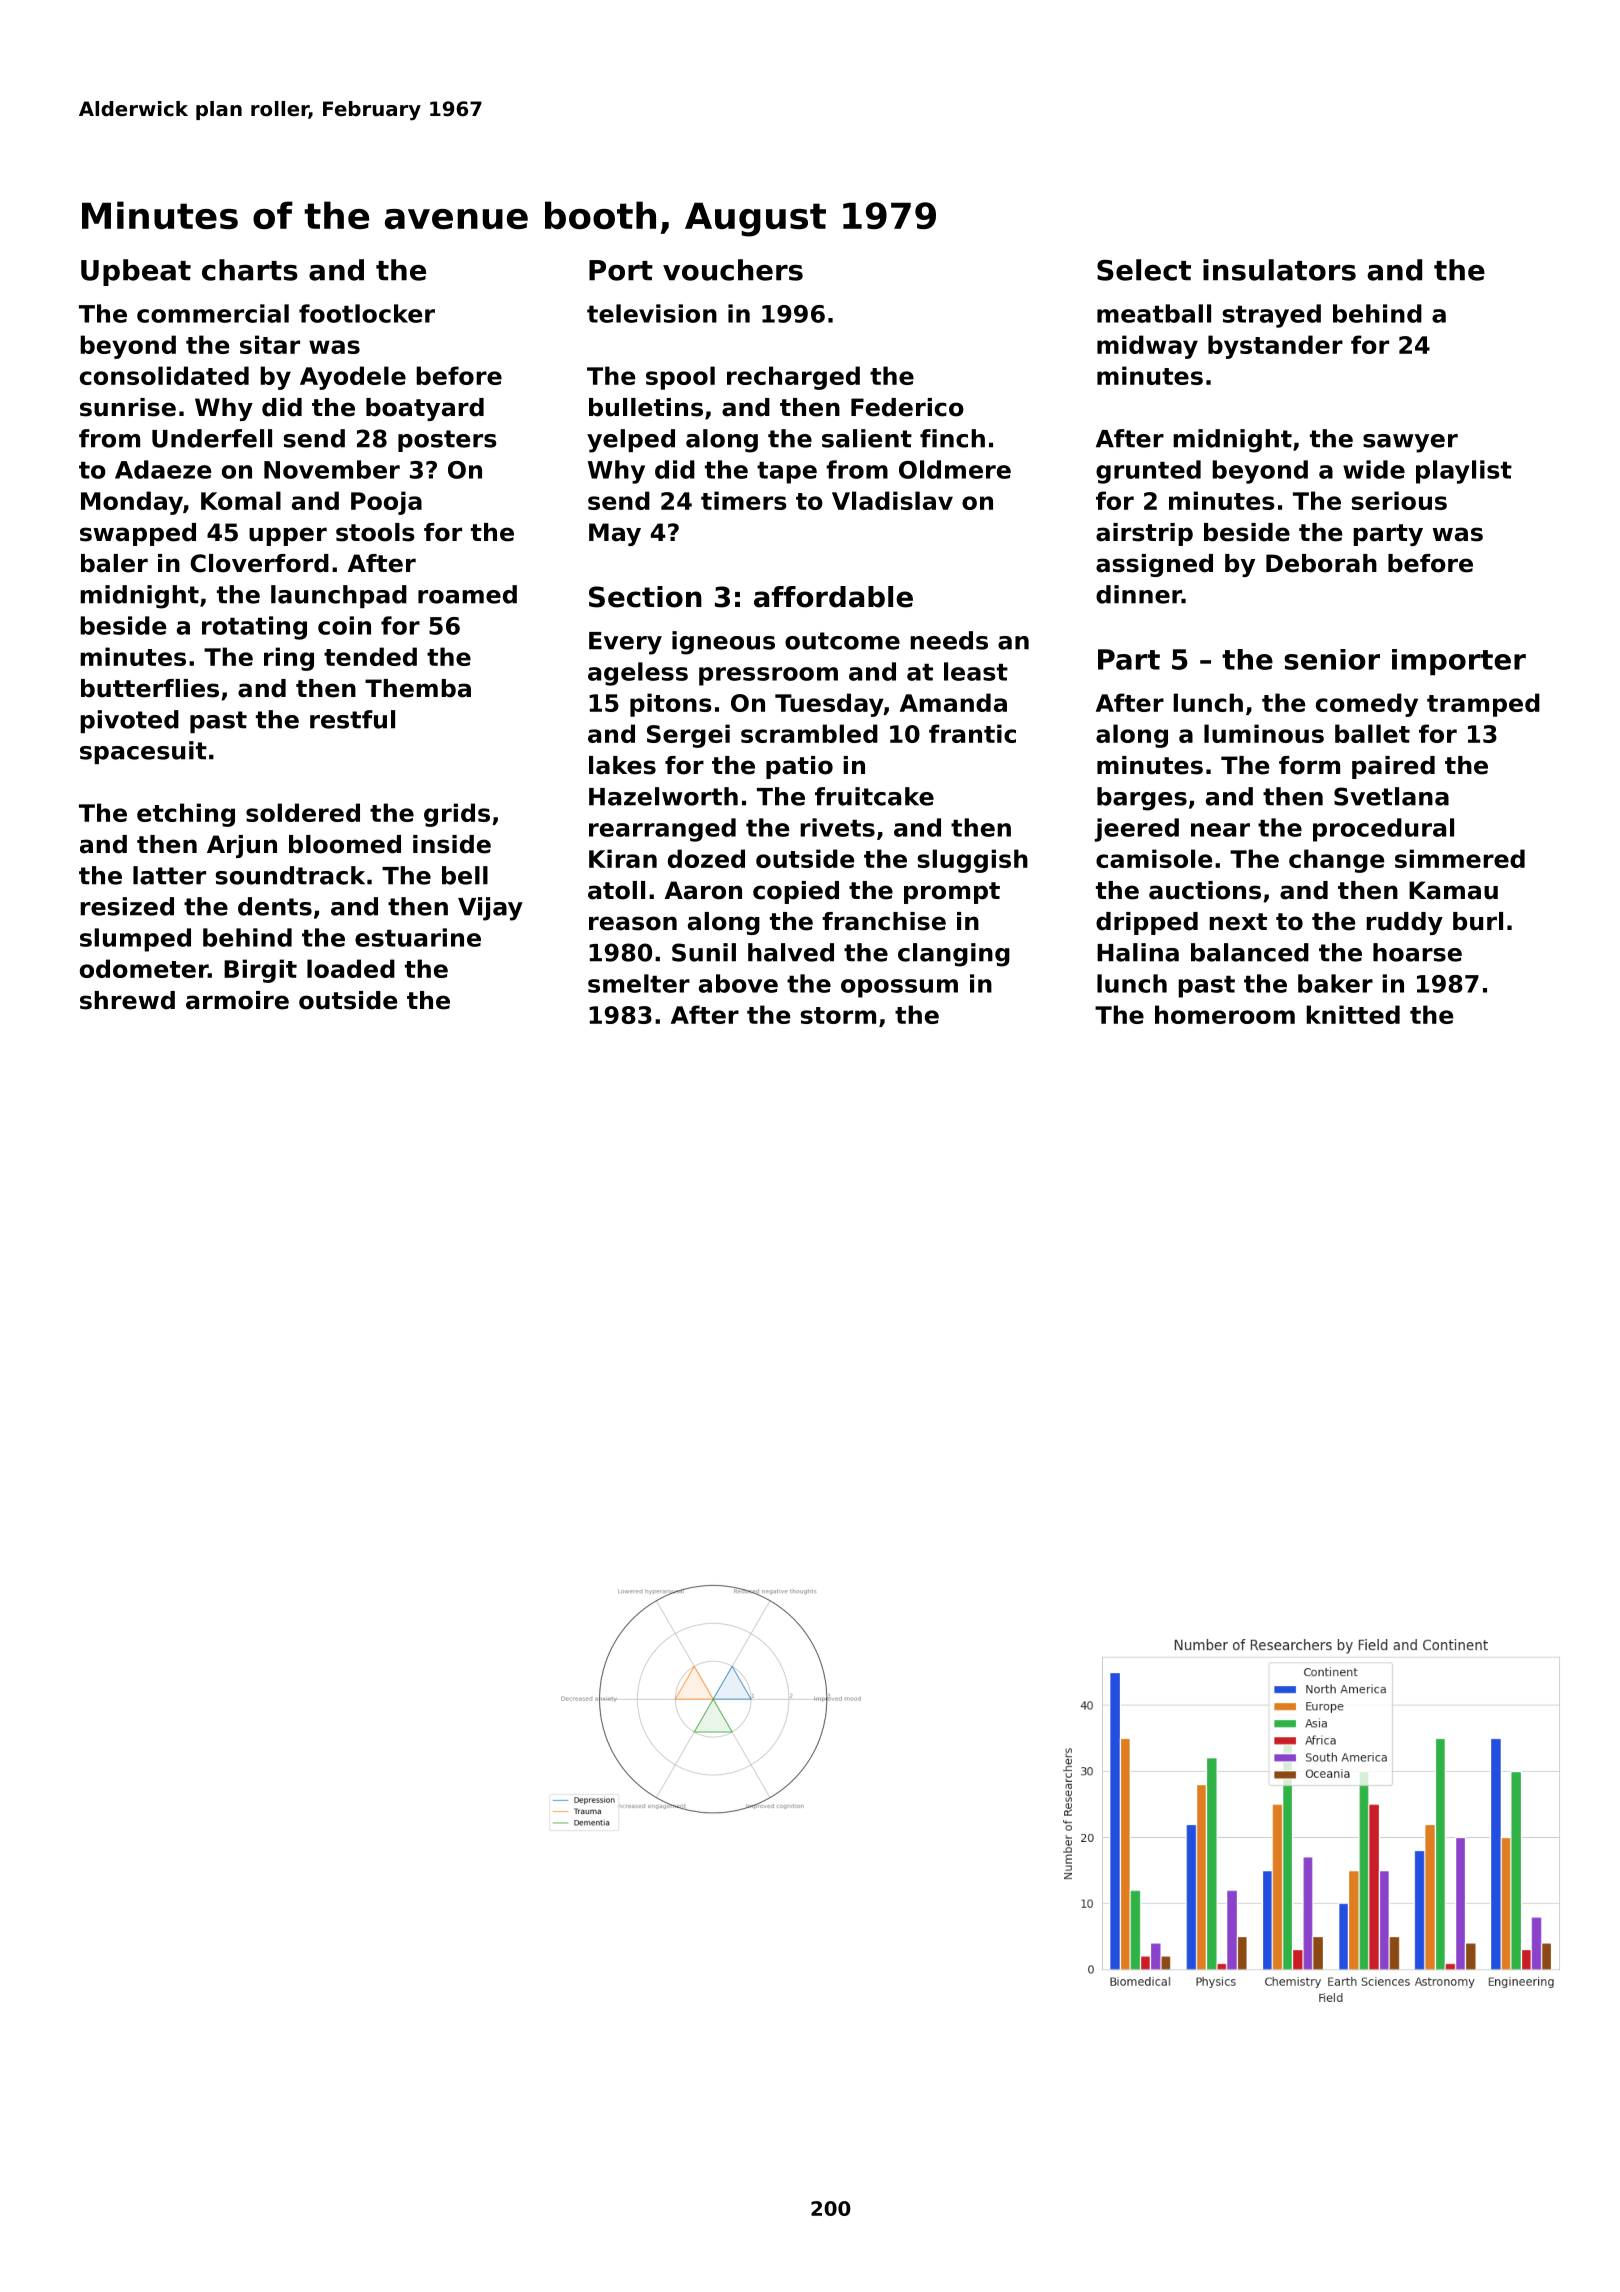 This image has width=1620, height=2292. What do you see at coordinates (114, 563) in the image?
I see `baler` at bounding box center [114, 563].
